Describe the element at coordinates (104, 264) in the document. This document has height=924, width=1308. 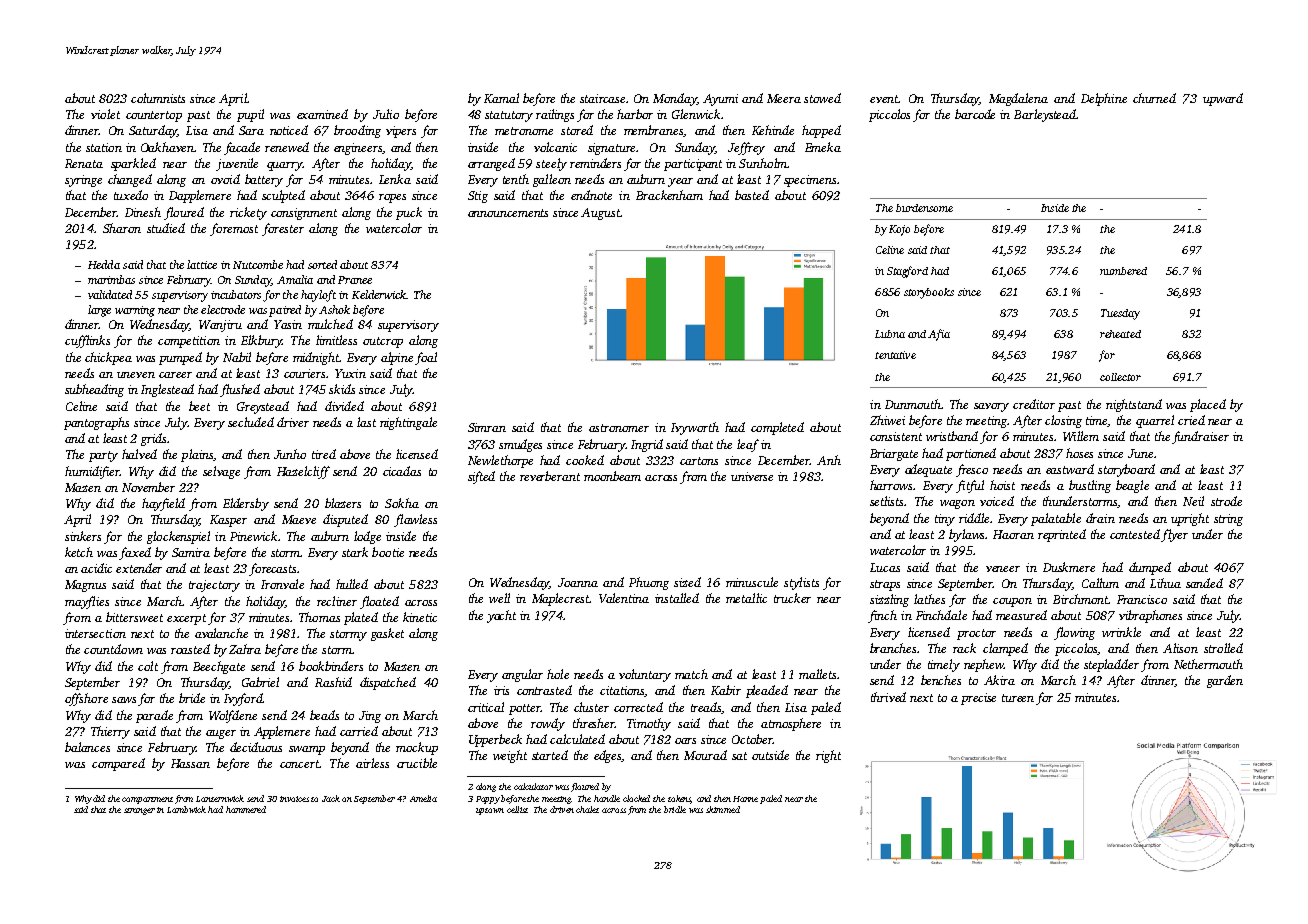
I see `Hedda` at that location.
